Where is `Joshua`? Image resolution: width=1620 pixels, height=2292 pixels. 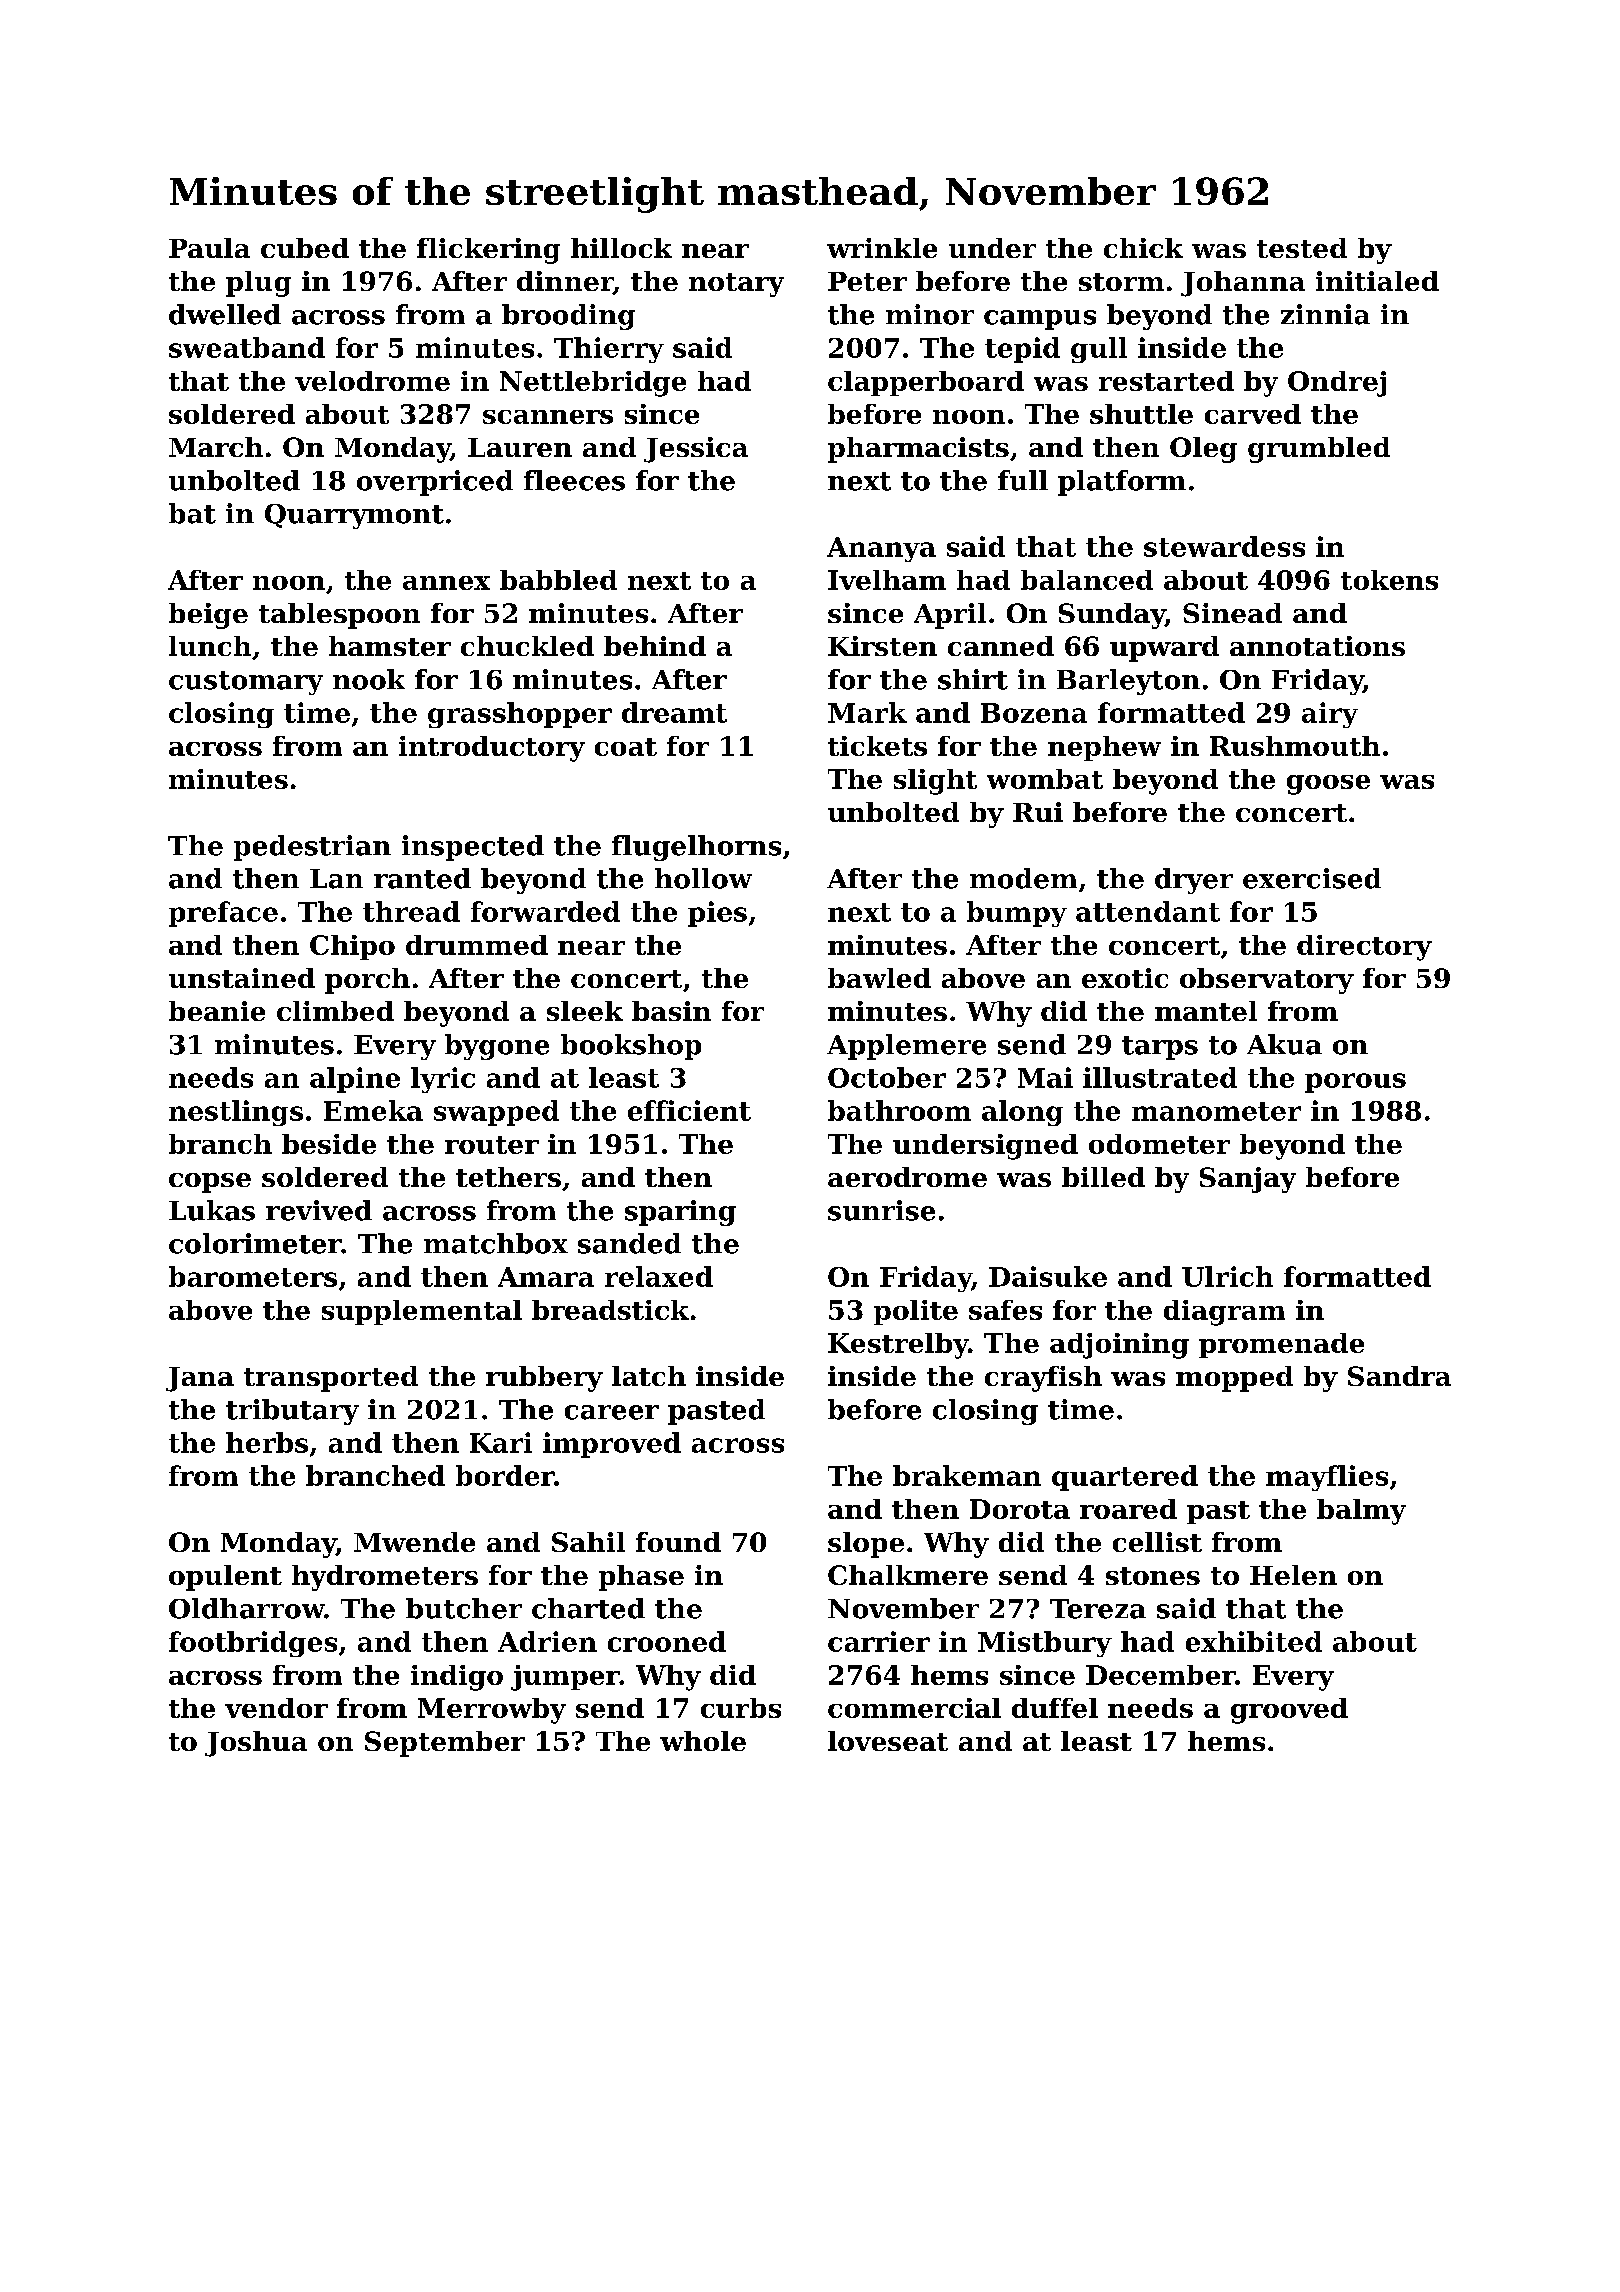 Joshua is located at coordinates (256, 1744).
